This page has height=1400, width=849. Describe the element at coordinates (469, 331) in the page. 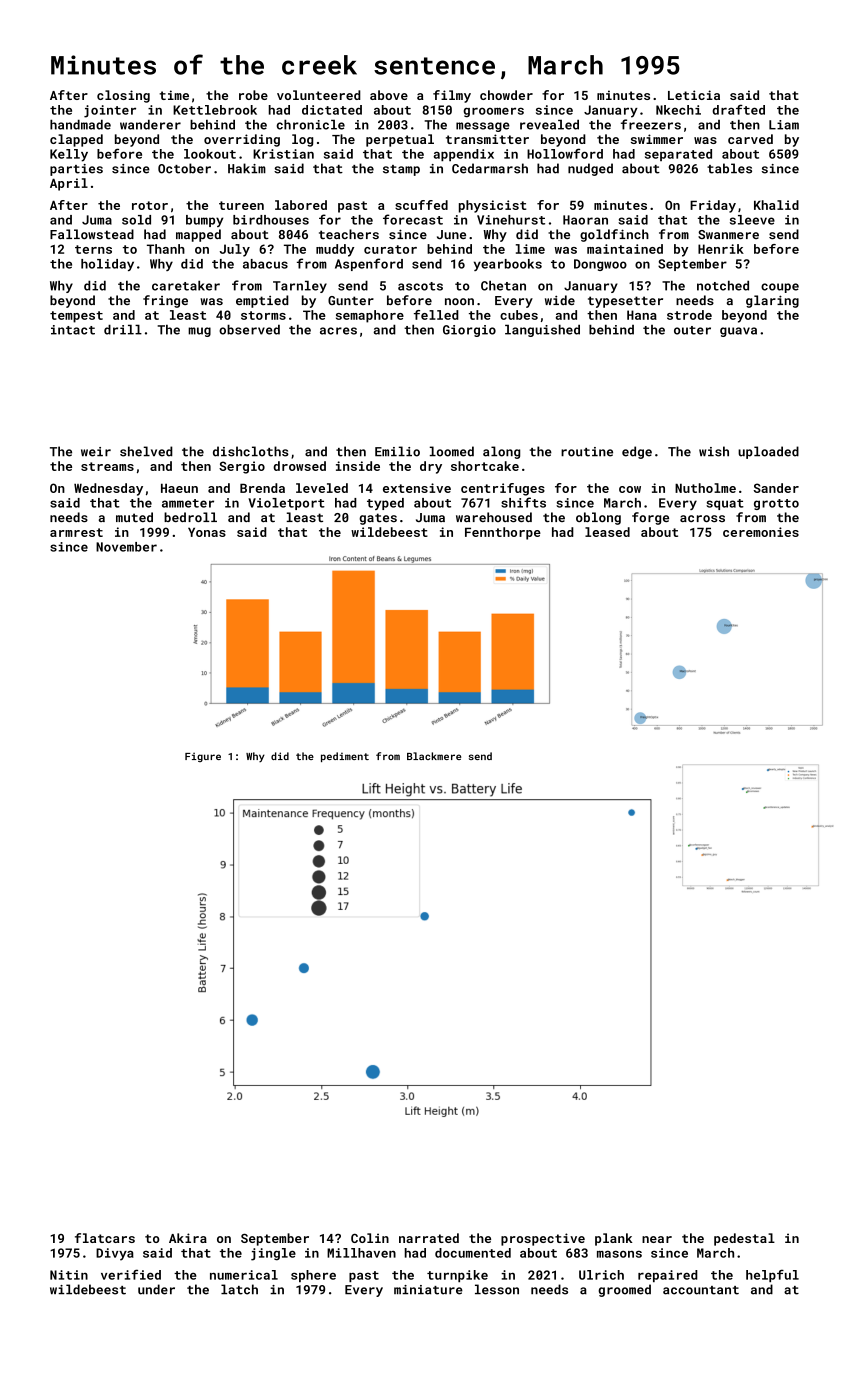

I see `Giorgio` at that location.
